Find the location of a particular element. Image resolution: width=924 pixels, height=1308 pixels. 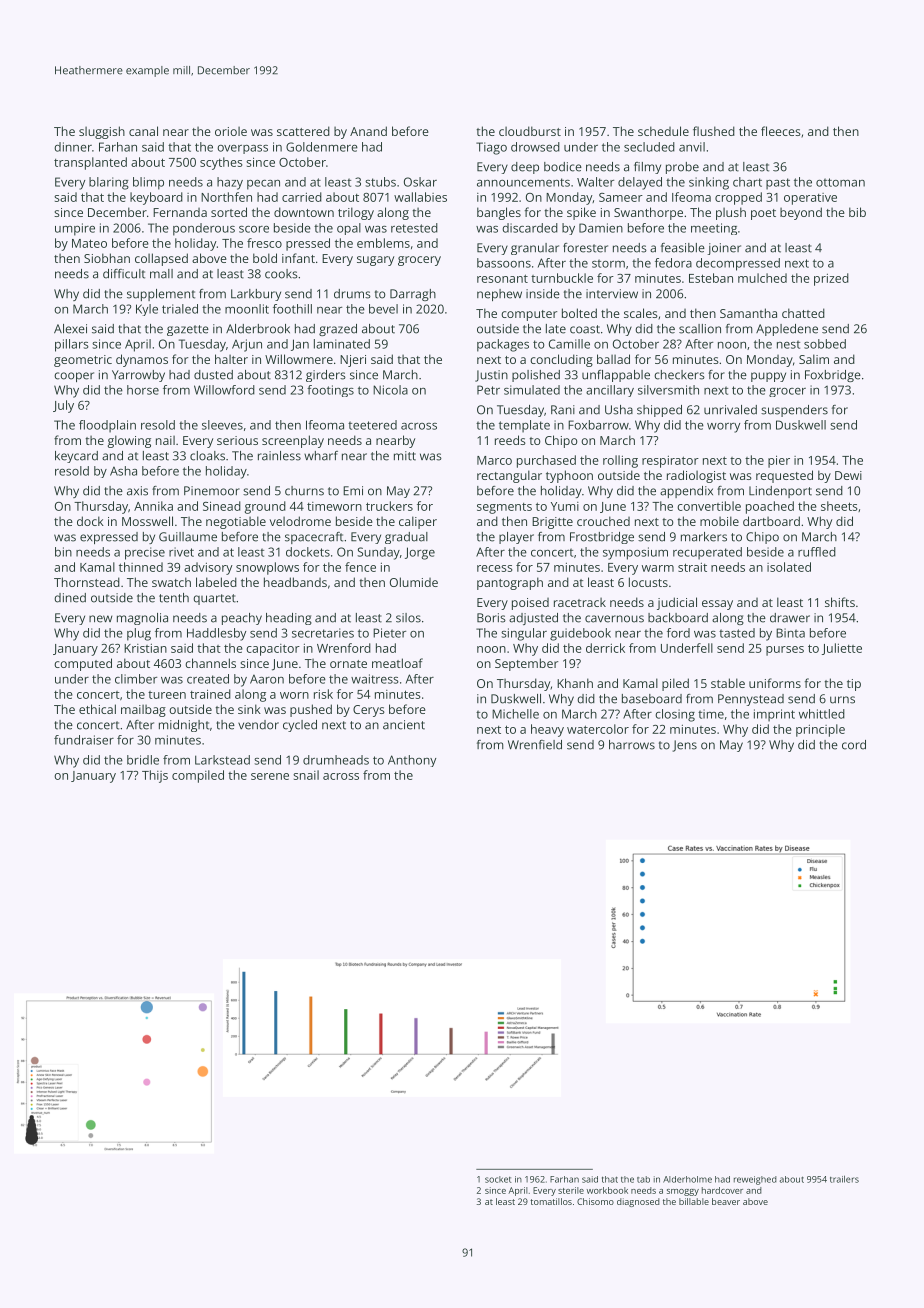

Thijs is located at coordinates (155, 776).
